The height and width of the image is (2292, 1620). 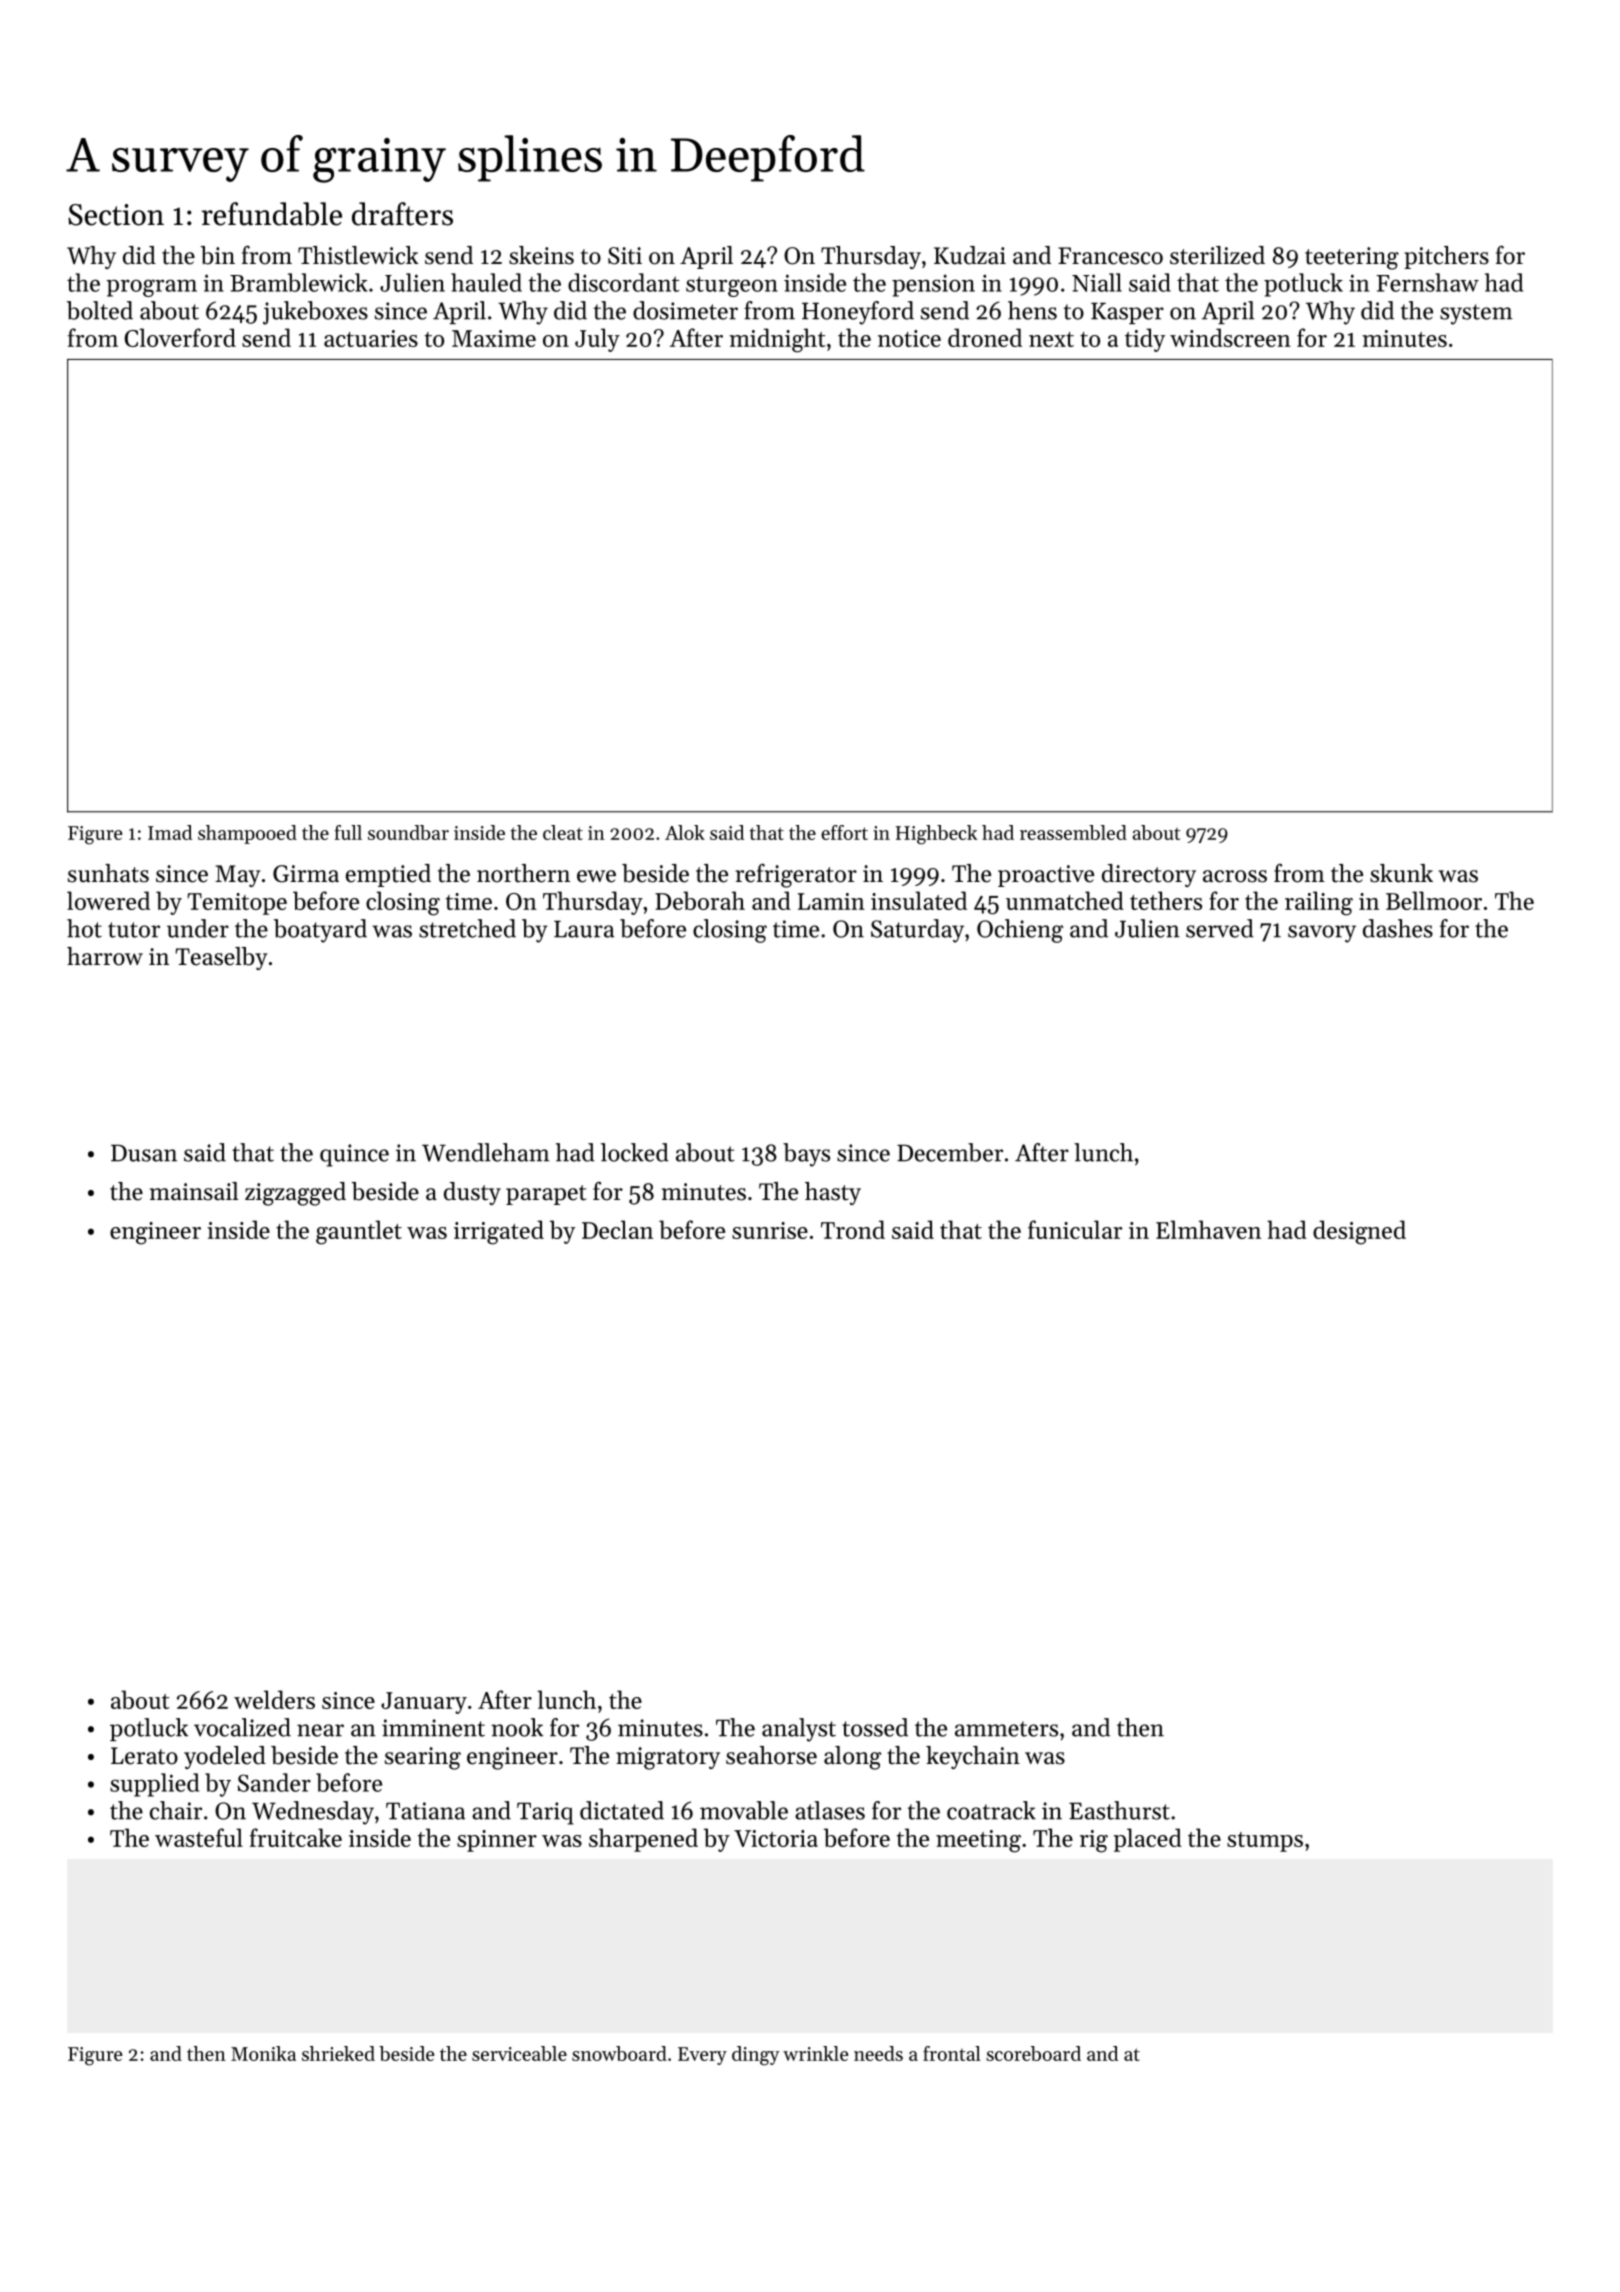 What do you see at coordinates (105, 956) in the image?
I see `harrow` at bounding box center [105, 956].
